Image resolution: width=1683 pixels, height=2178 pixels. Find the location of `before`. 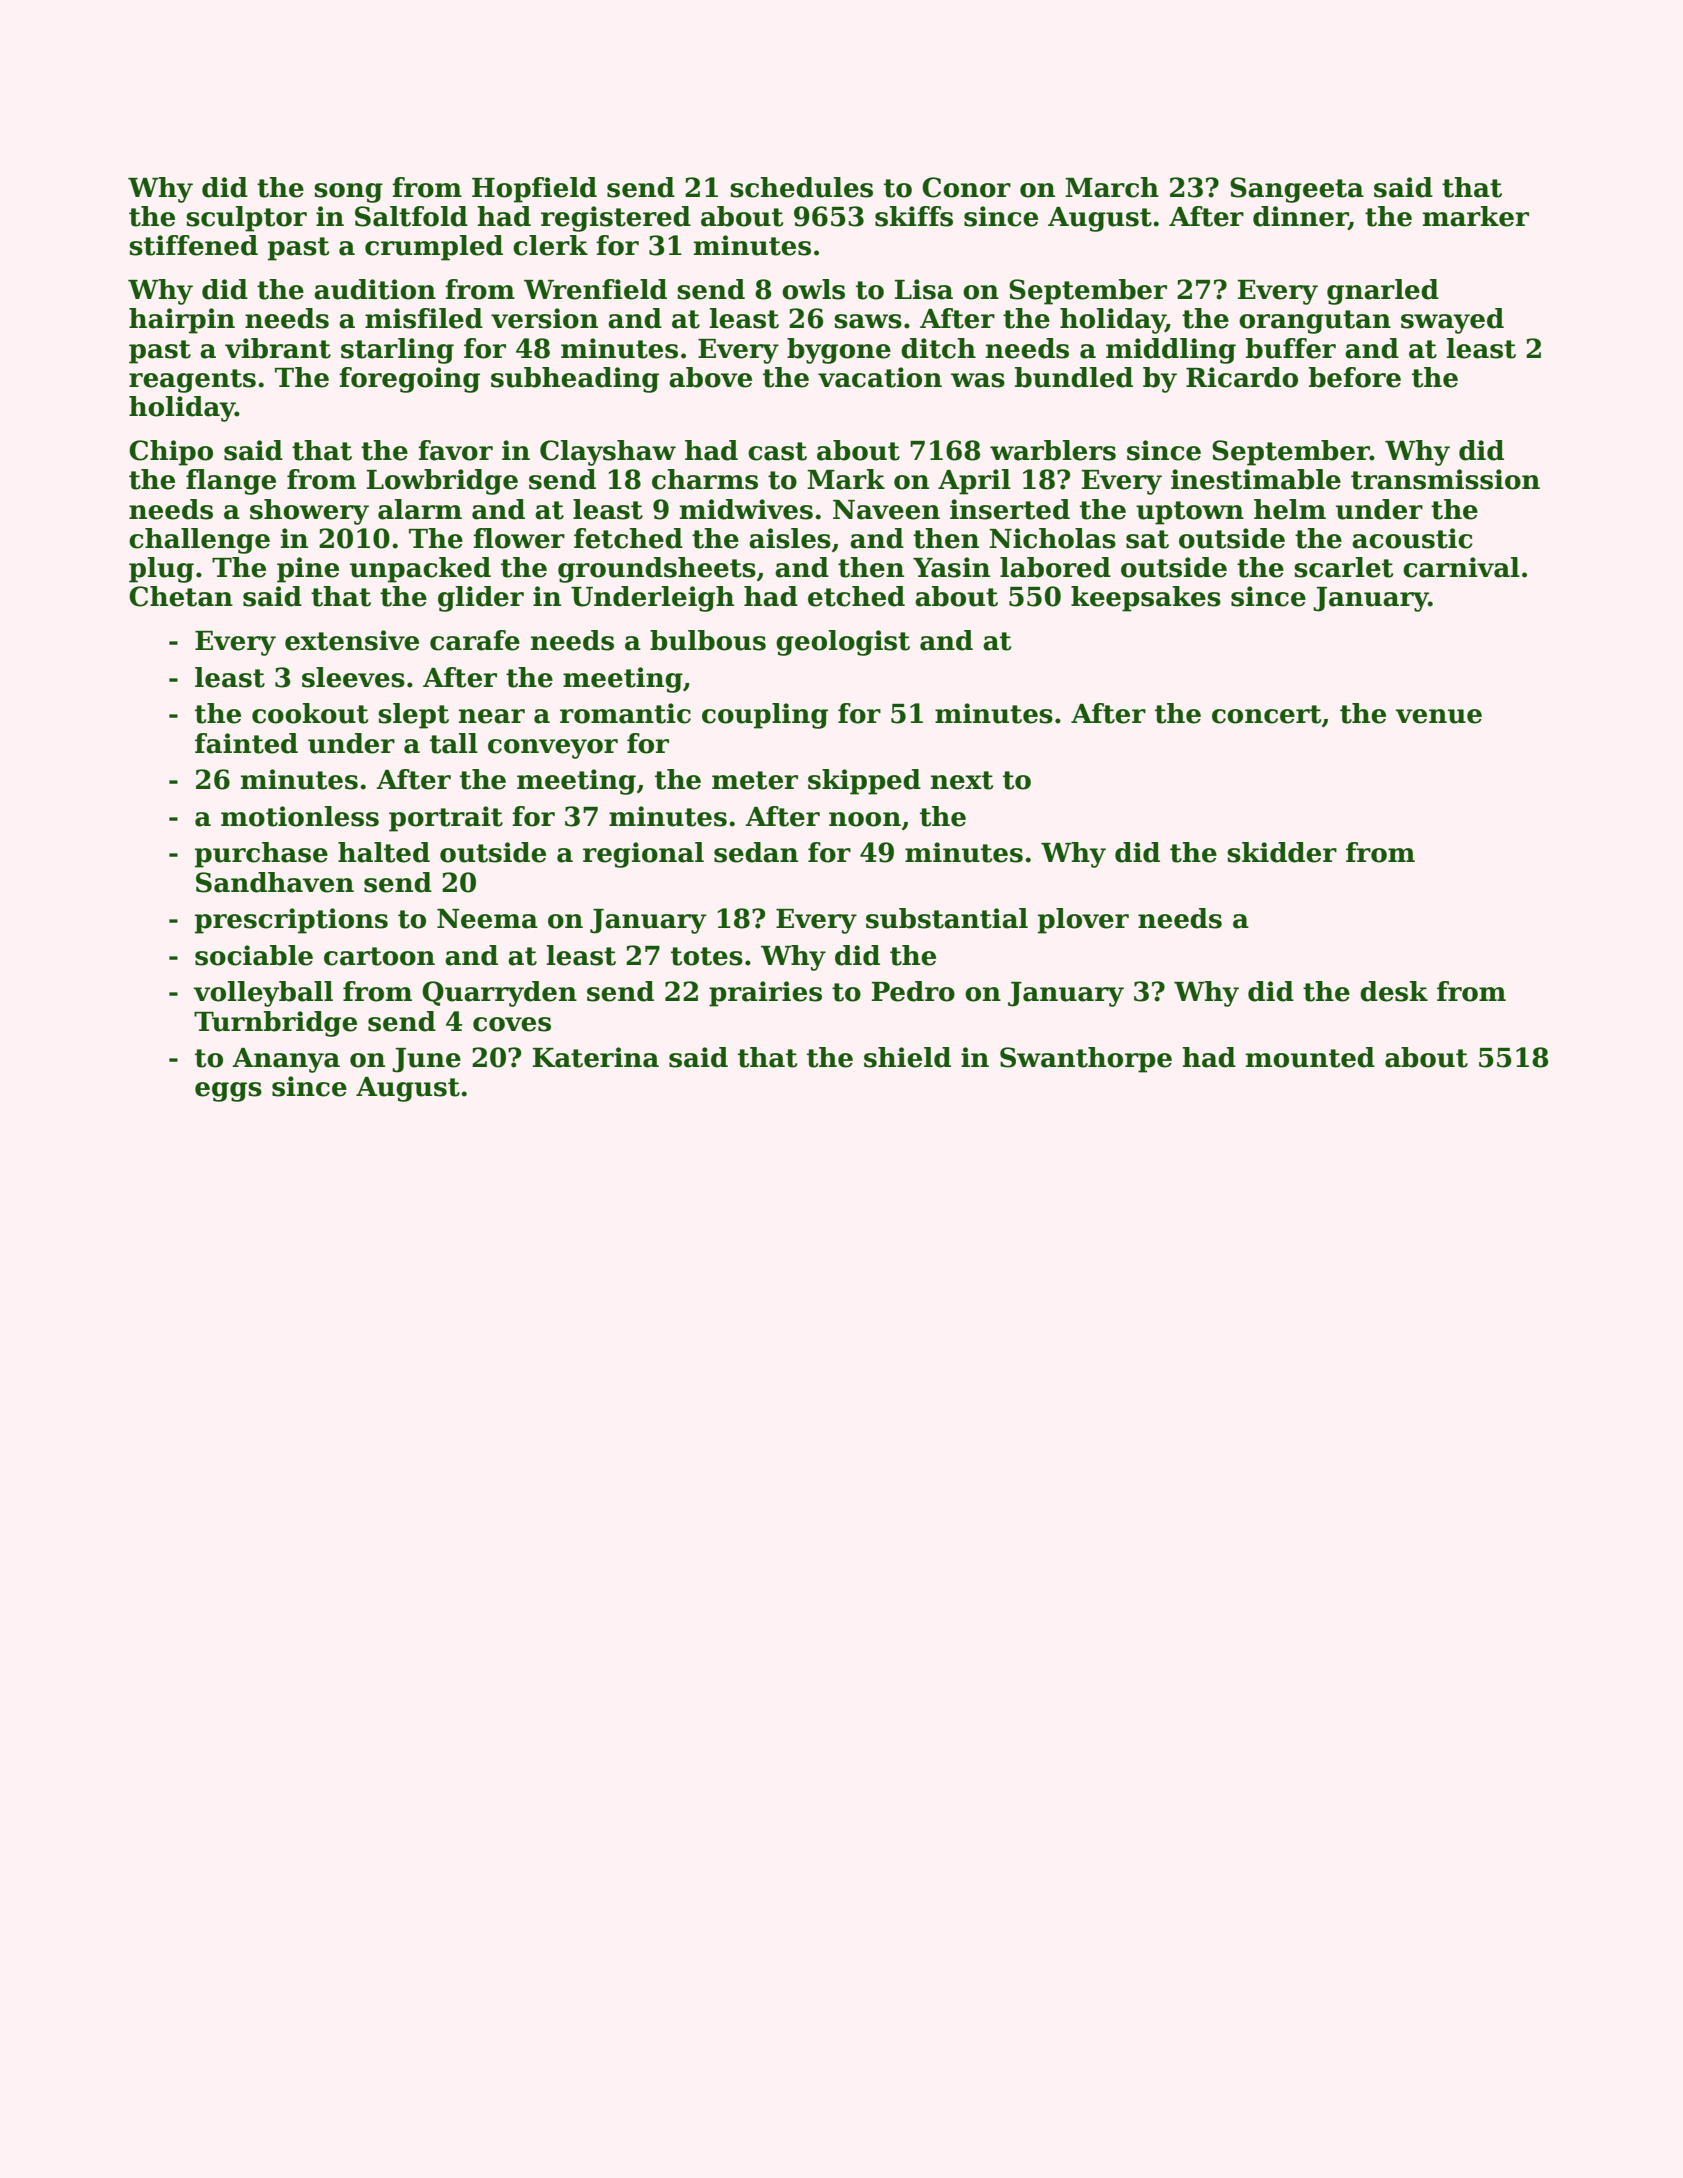

before is located at coordinates (1355, 377).
